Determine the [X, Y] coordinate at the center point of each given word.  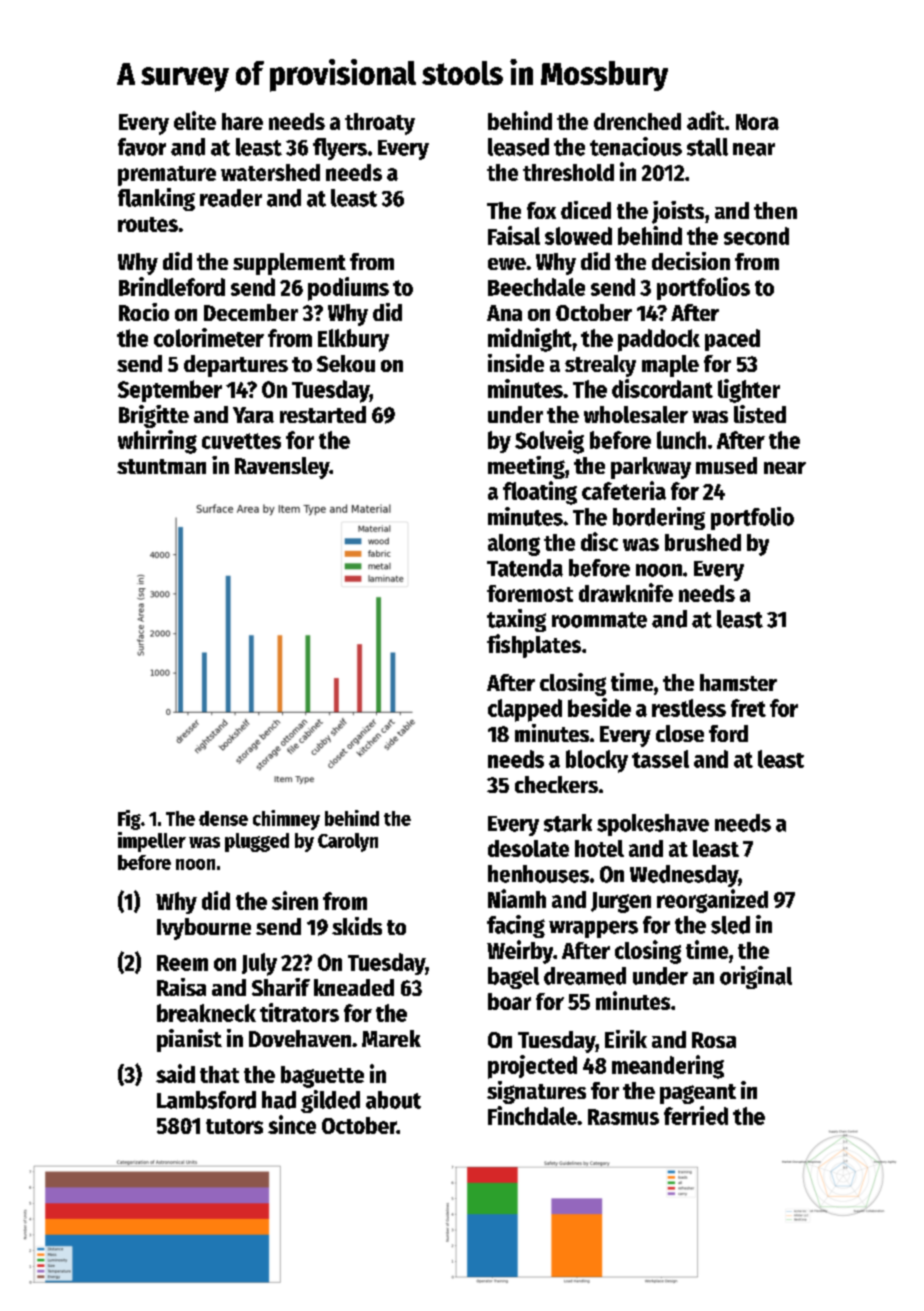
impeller [152, 842]
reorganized [712, 901]
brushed [703, 542]
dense [223, 818]
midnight [530, 340]
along [514, 545]
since [292, 1124]
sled [730, 925]
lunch [681, 440]
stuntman [161, 466]
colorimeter [209, 337]
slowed [578, 236]
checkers [556, 784]
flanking [156, 199]
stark [568, 823]
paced [732, 340]
